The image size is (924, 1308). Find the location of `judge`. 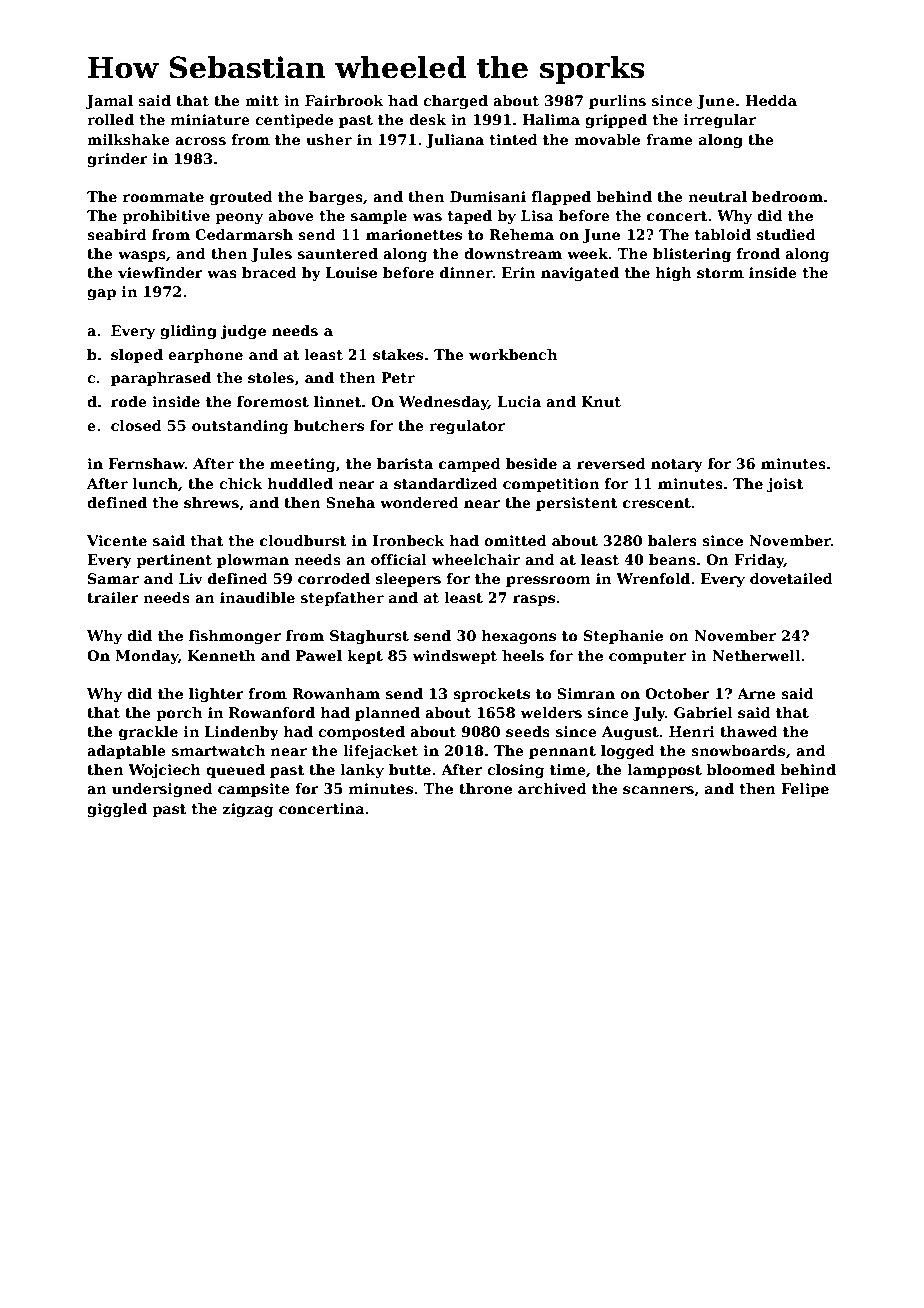

judge is located at coordinates (243, 332).
